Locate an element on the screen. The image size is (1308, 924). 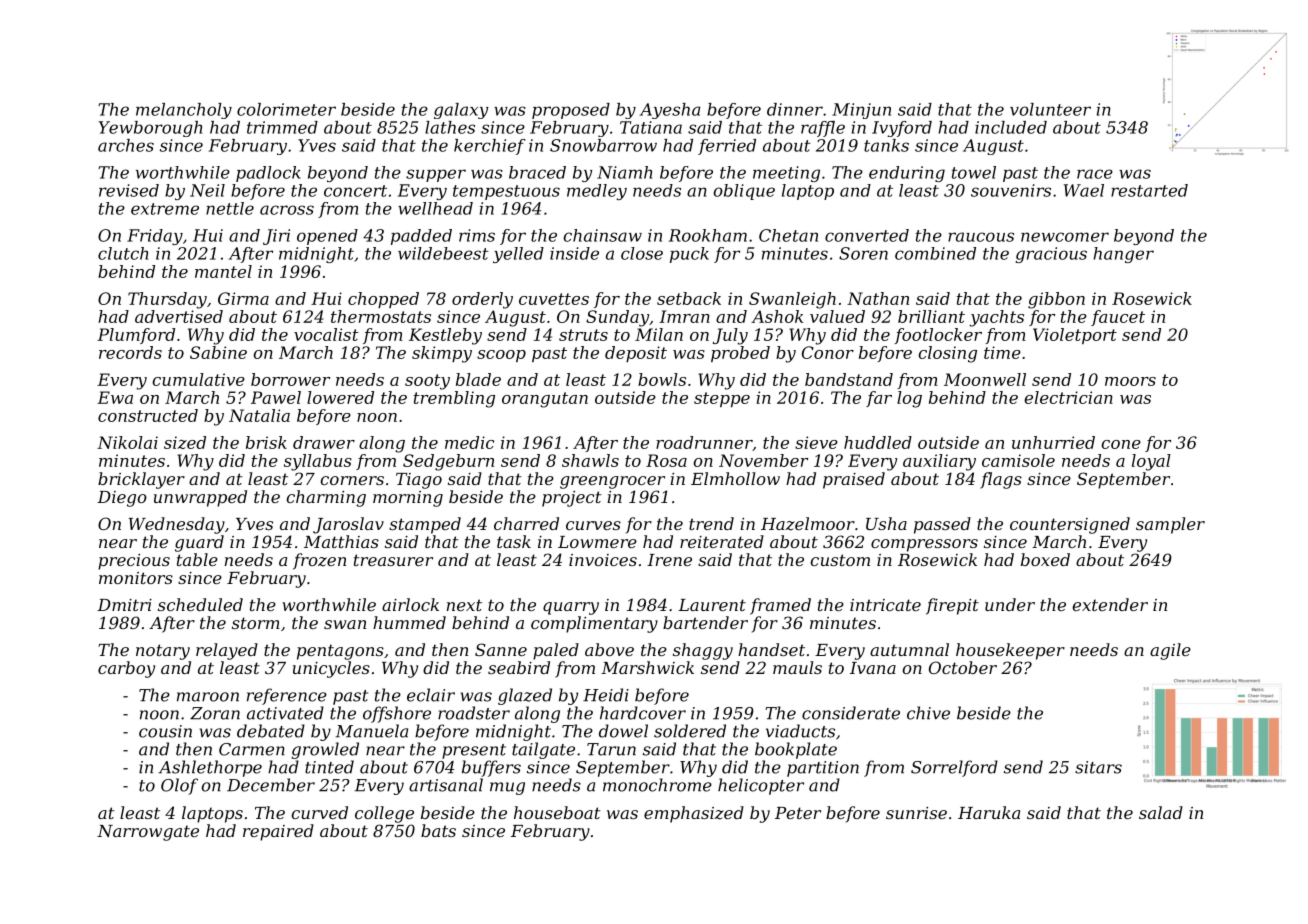
reiterated is located at coordinates (722, 541).
